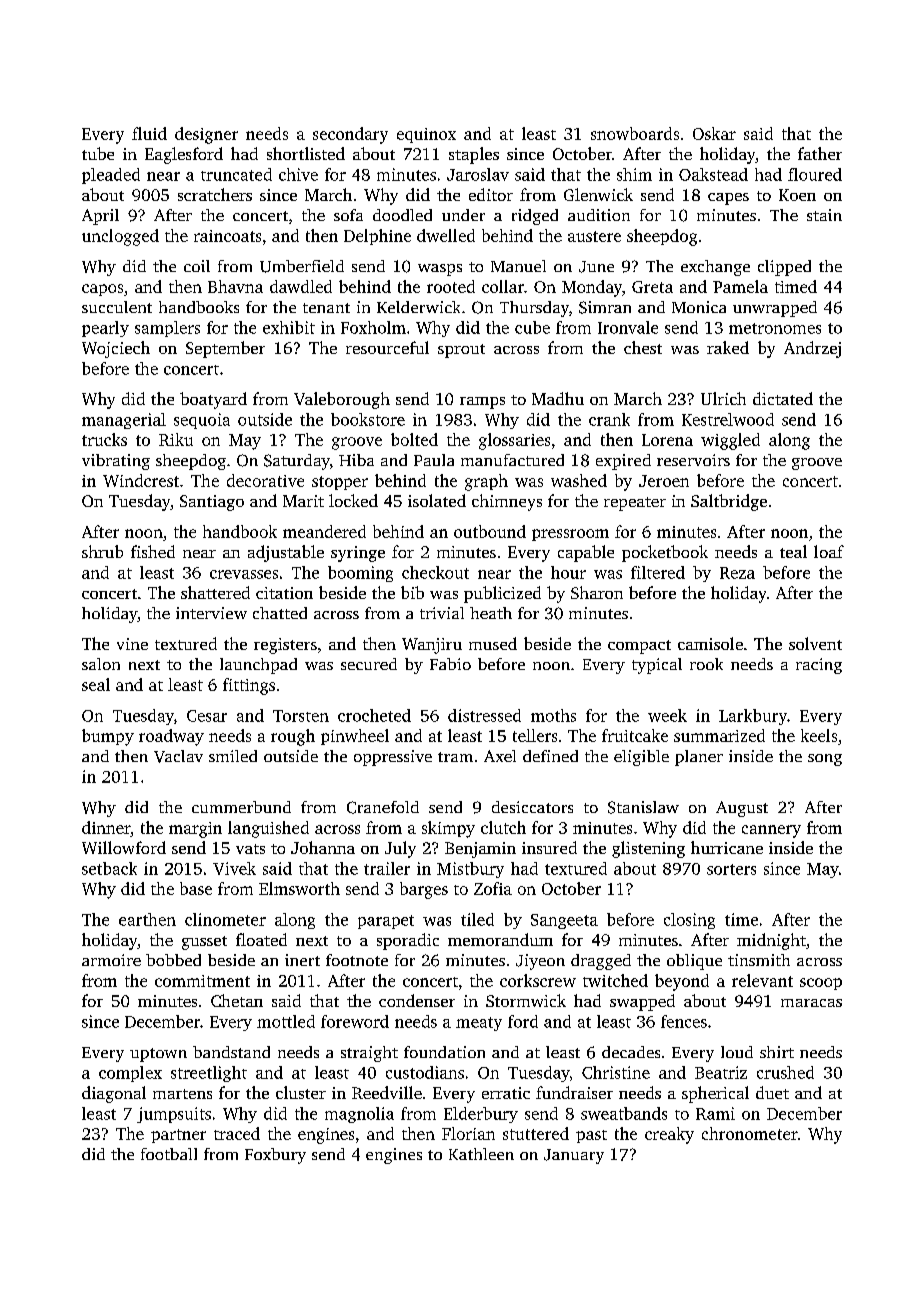 Image resolution: width=924 pixels, height=1314 pixels. What do you see at coordinates (829, 551) in the screenshot?
I see `loaf` at bounding box center [829, 551].
